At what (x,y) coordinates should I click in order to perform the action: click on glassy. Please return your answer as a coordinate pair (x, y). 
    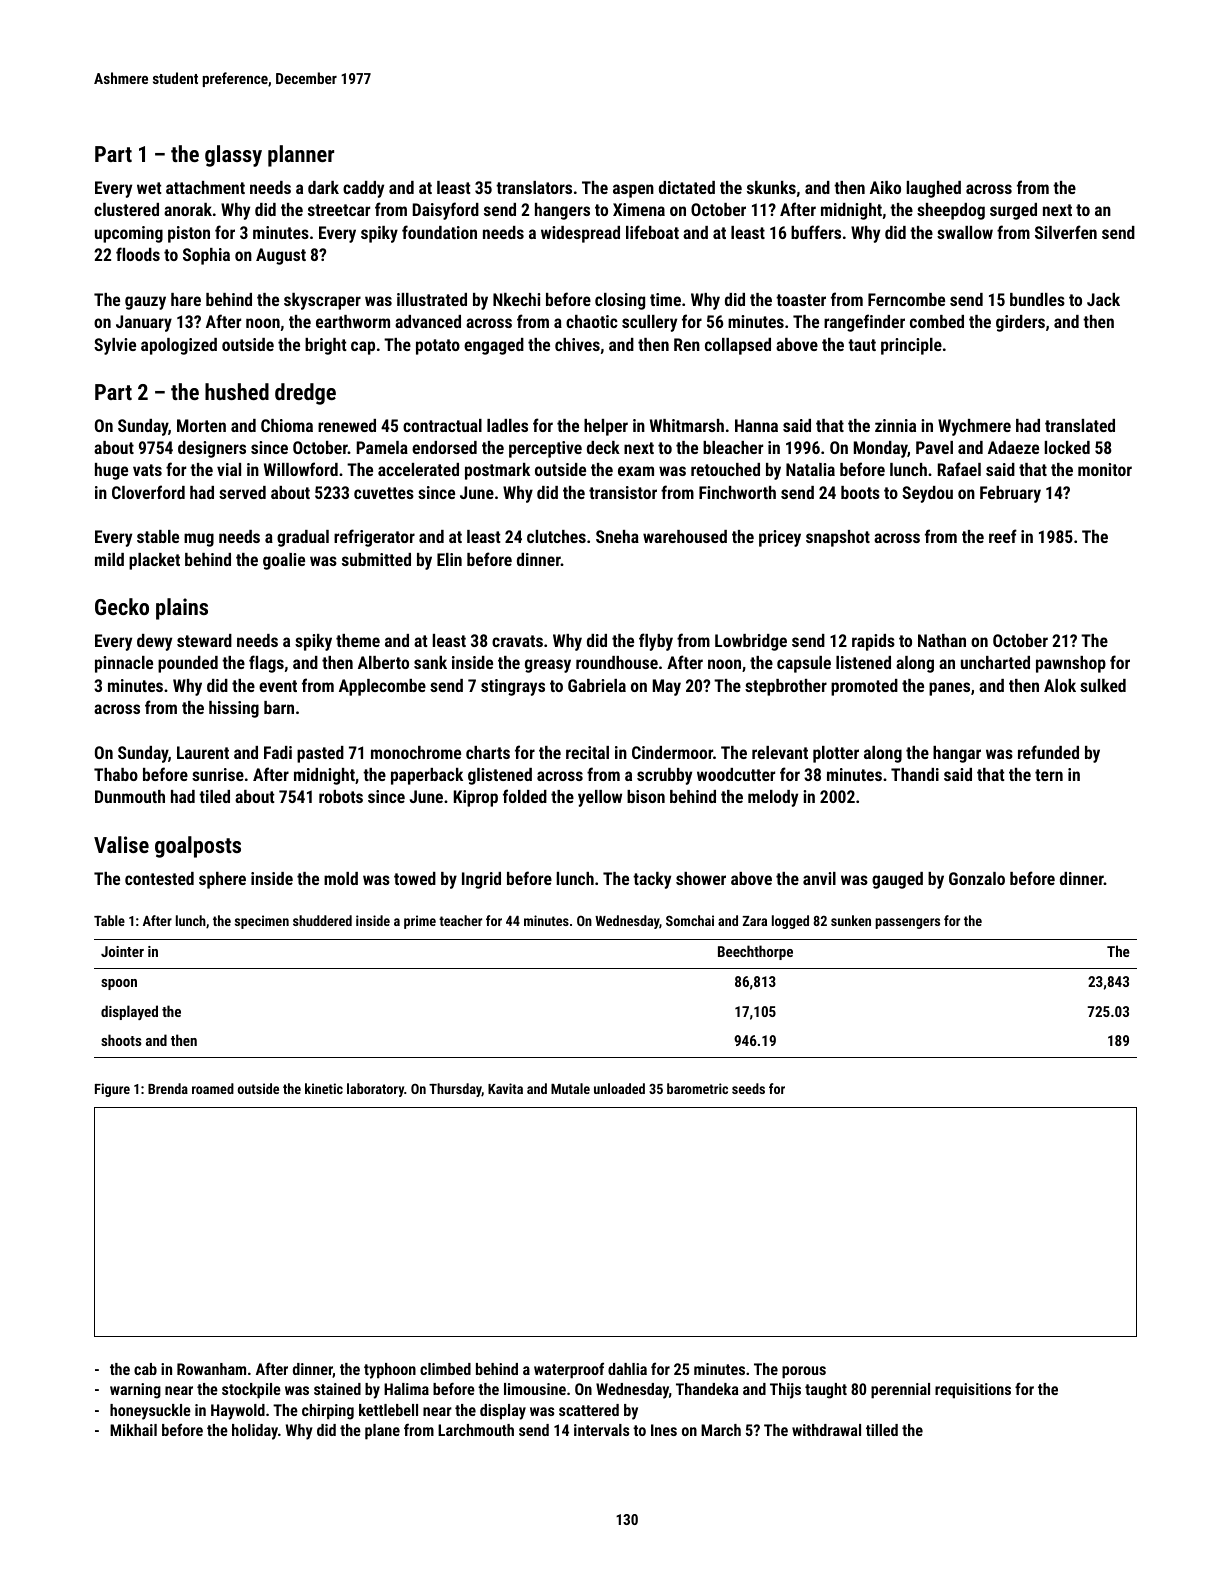
    Looking at the image, I should click on (233, 156).
